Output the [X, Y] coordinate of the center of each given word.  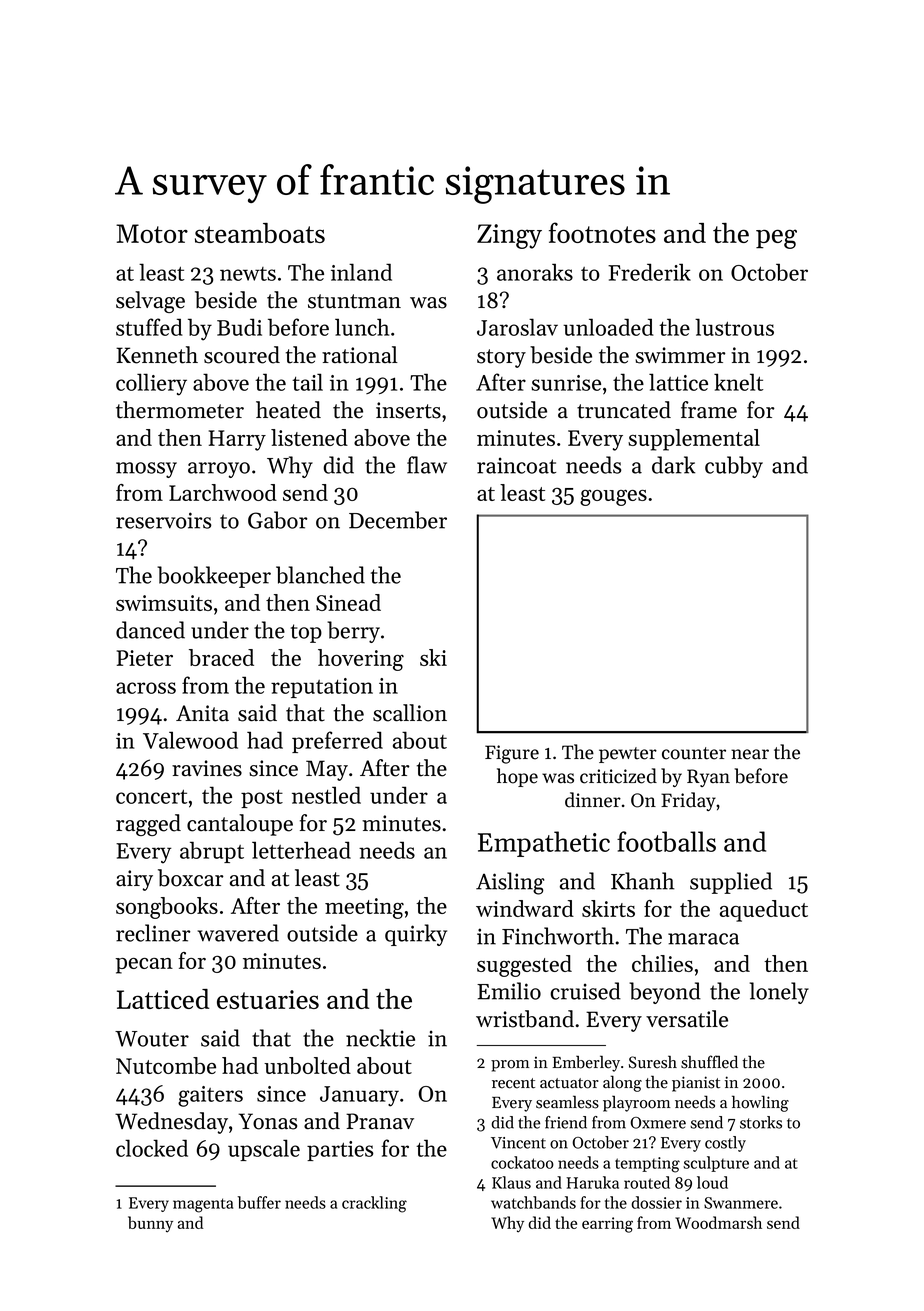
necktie [380, 1038]
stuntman [354, 301]
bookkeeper [214, 577]
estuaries [268, 999]
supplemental [694, 440]
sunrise [566, 383]
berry [353, 632]
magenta [203, 1205]
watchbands [533, 1202]
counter [694, 753]
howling [760, 1103]
